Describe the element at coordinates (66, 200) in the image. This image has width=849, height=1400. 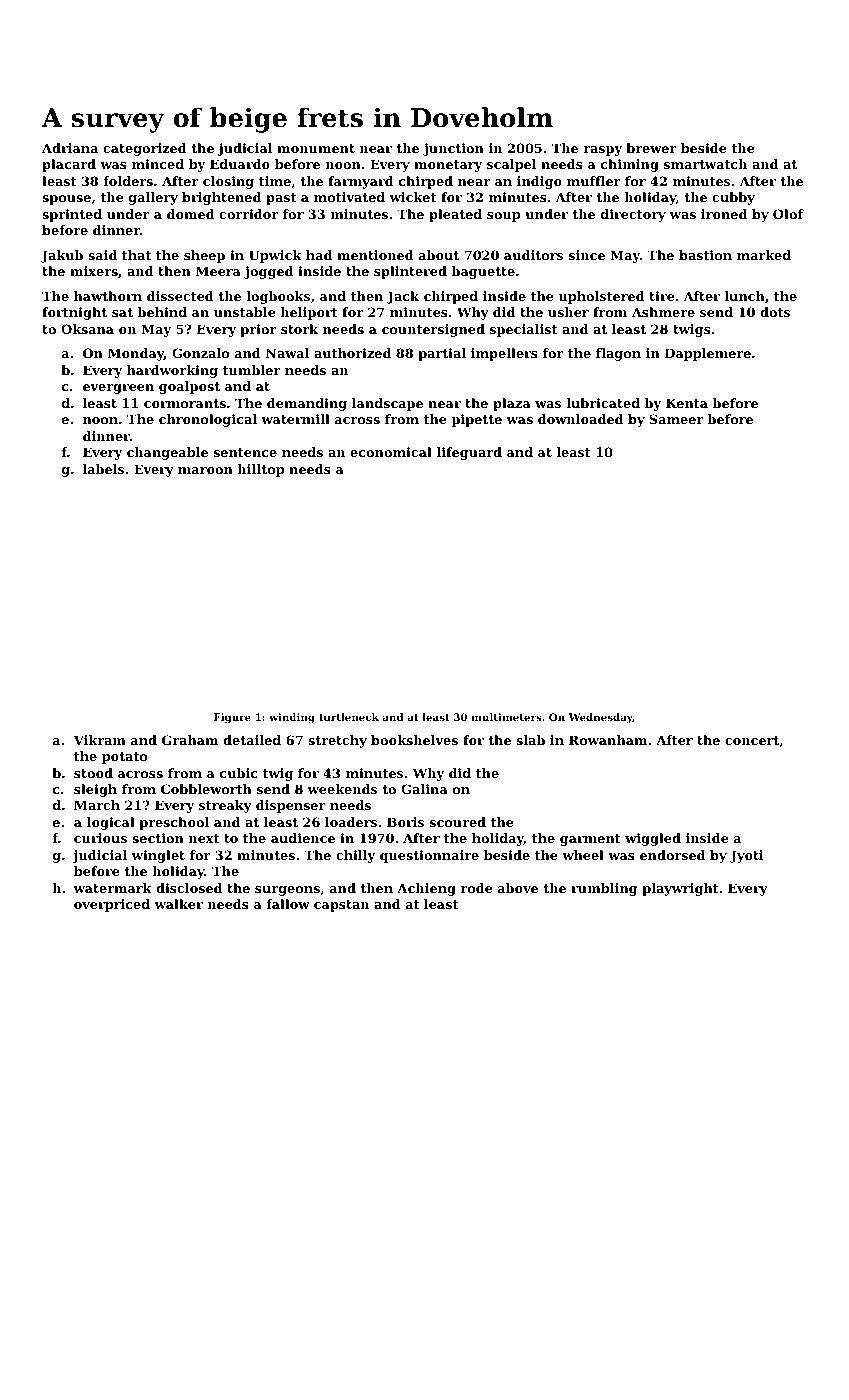
I see `spouse` at that location.
